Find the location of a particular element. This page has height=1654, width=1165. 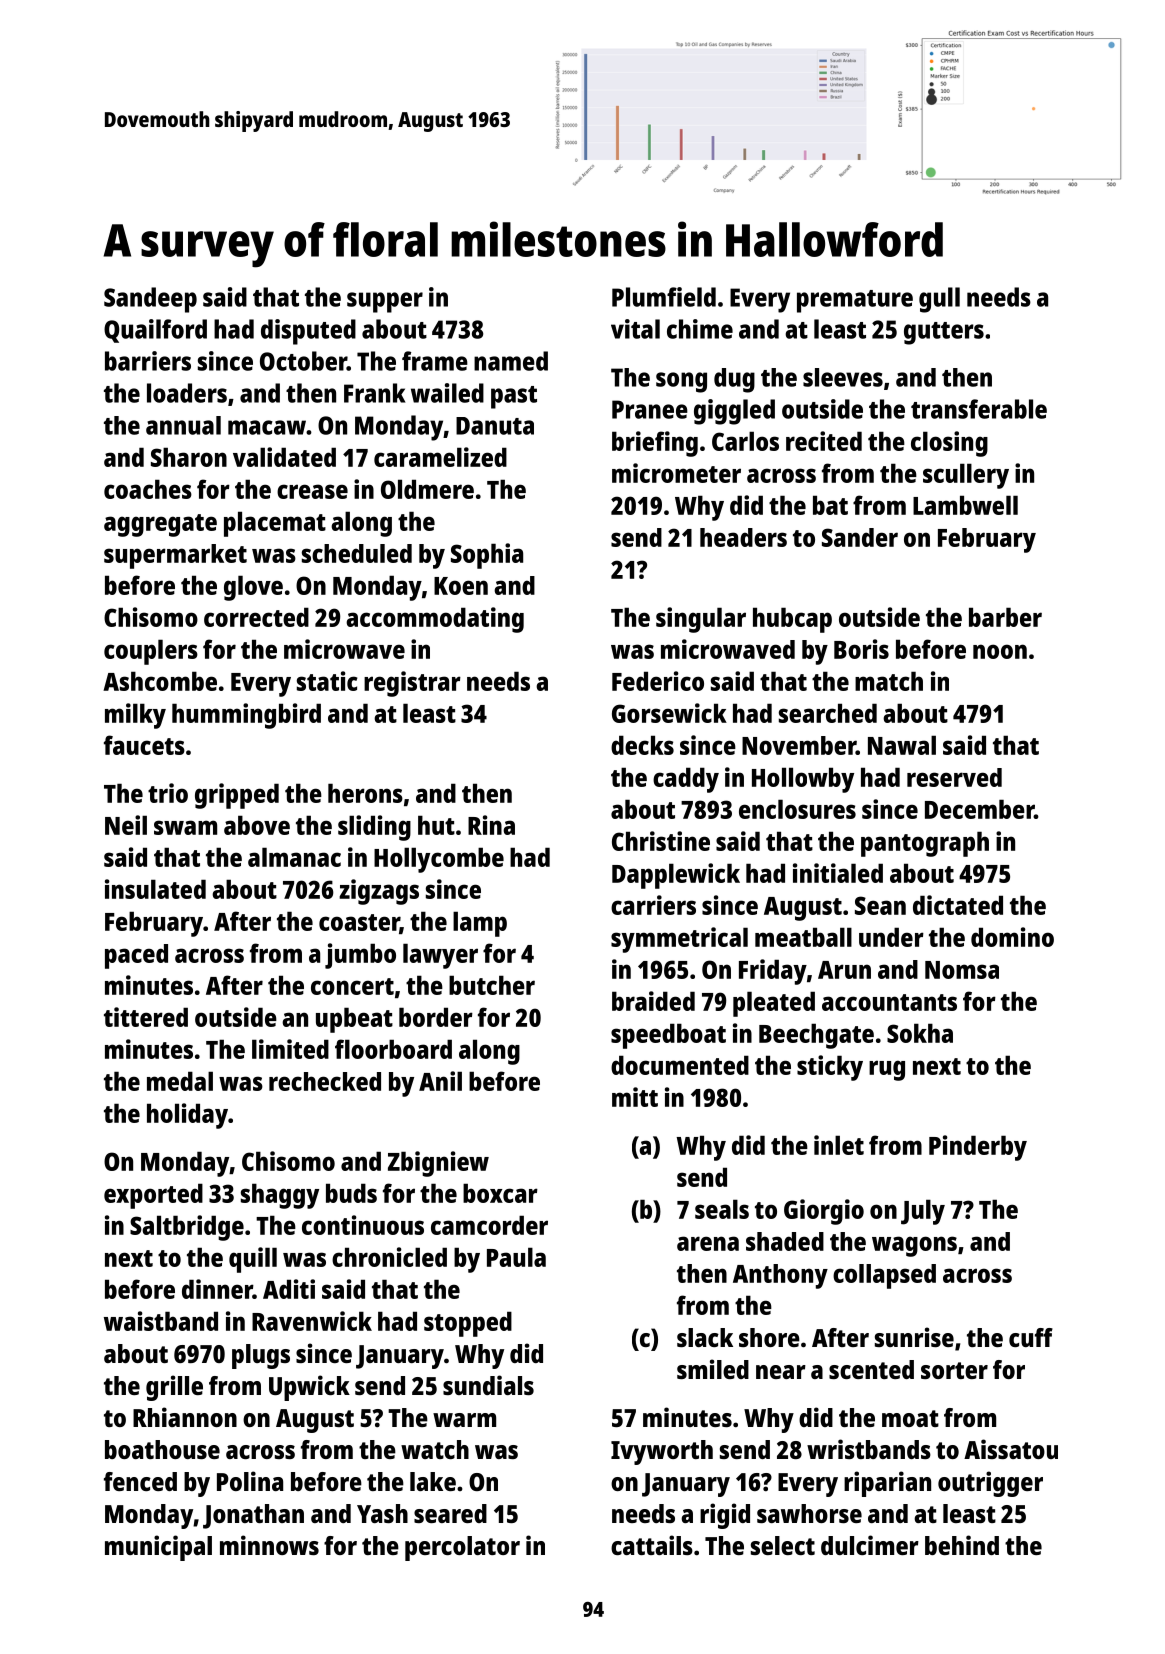

dinner is located at coordinates (217, 1289).
